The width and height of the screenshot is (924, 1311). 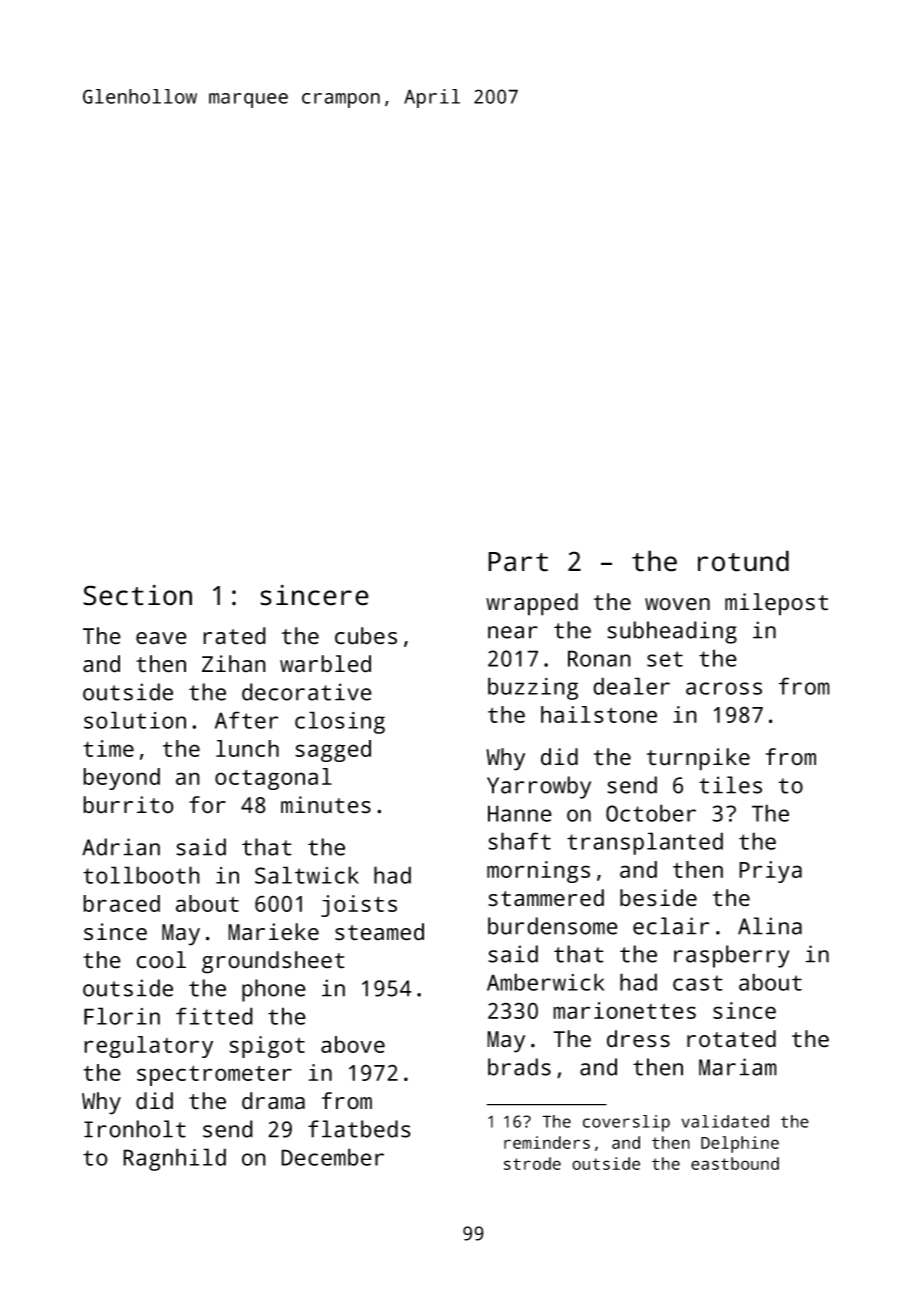 I want to click on eave, so click(x=161, y=638).
